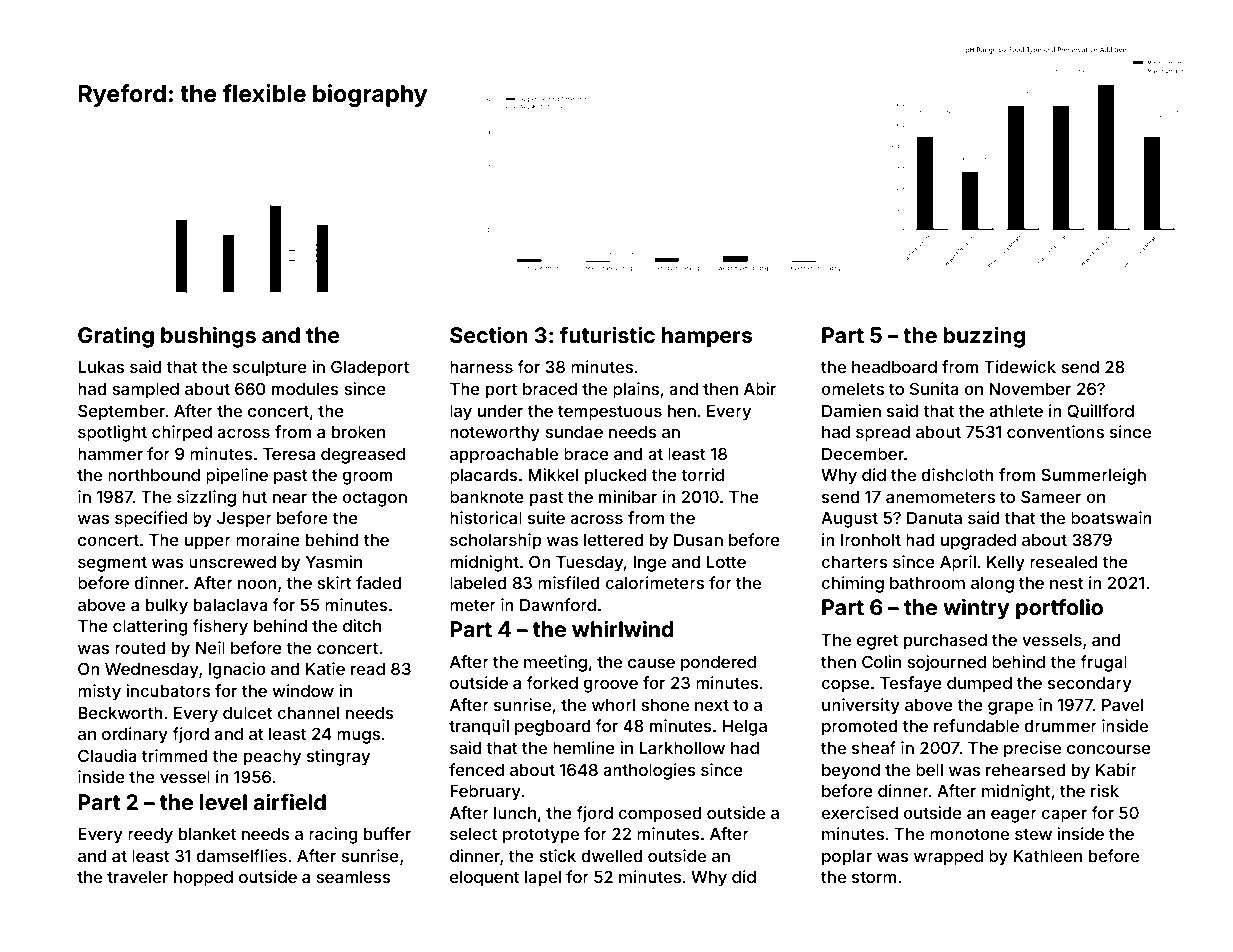 The image size is (1233, 952). I want to click on lapel, so click(543, 879).
